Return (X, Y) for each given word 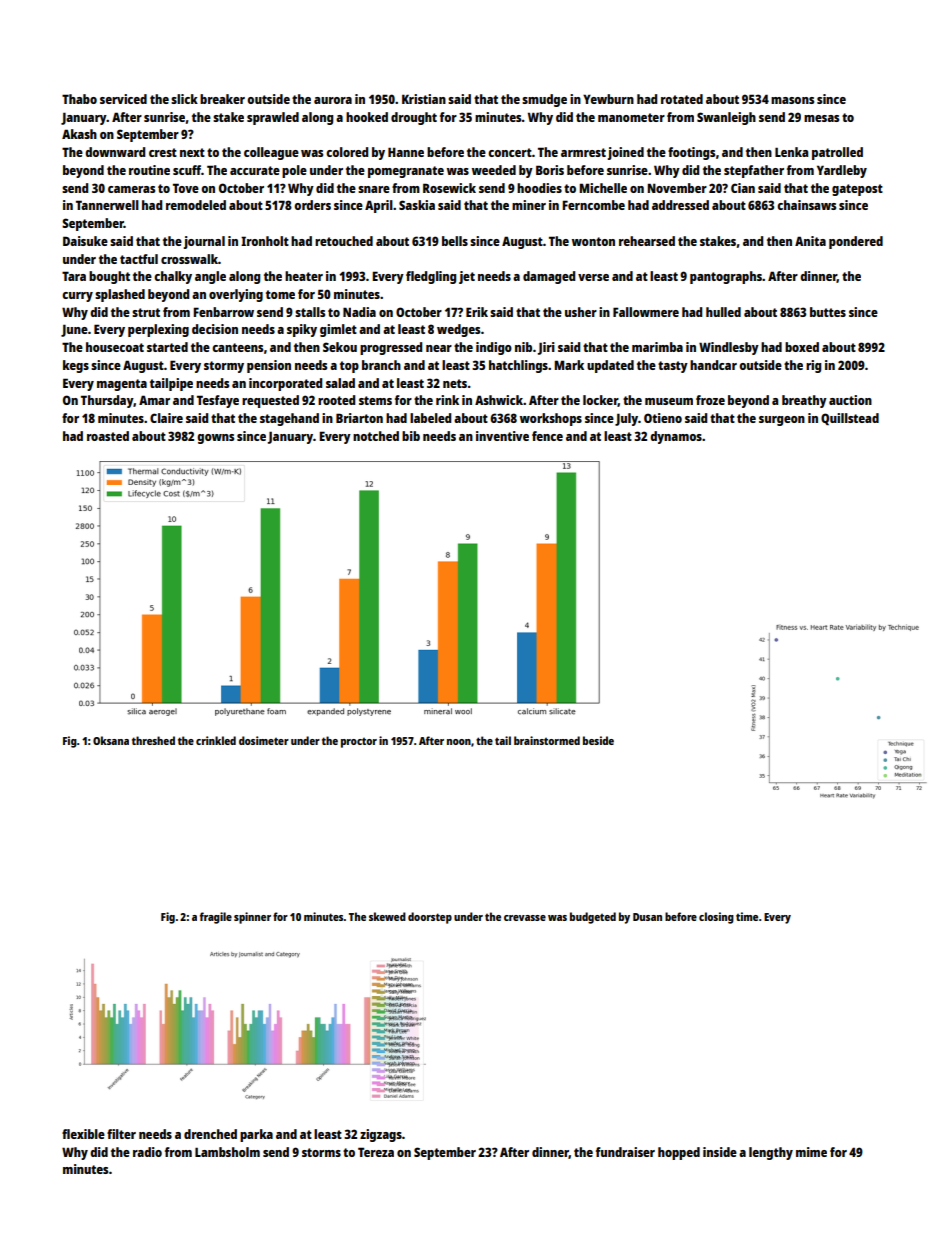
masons (792, 100)
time (747, 916)
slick (184, 99)
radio (147, 1152)
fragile (216, 918)
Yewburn (608, 99)
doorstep (430, 918)
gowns (215, 439)
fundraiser (625, 1152)
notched (376, 436)
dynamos (676, 437)
